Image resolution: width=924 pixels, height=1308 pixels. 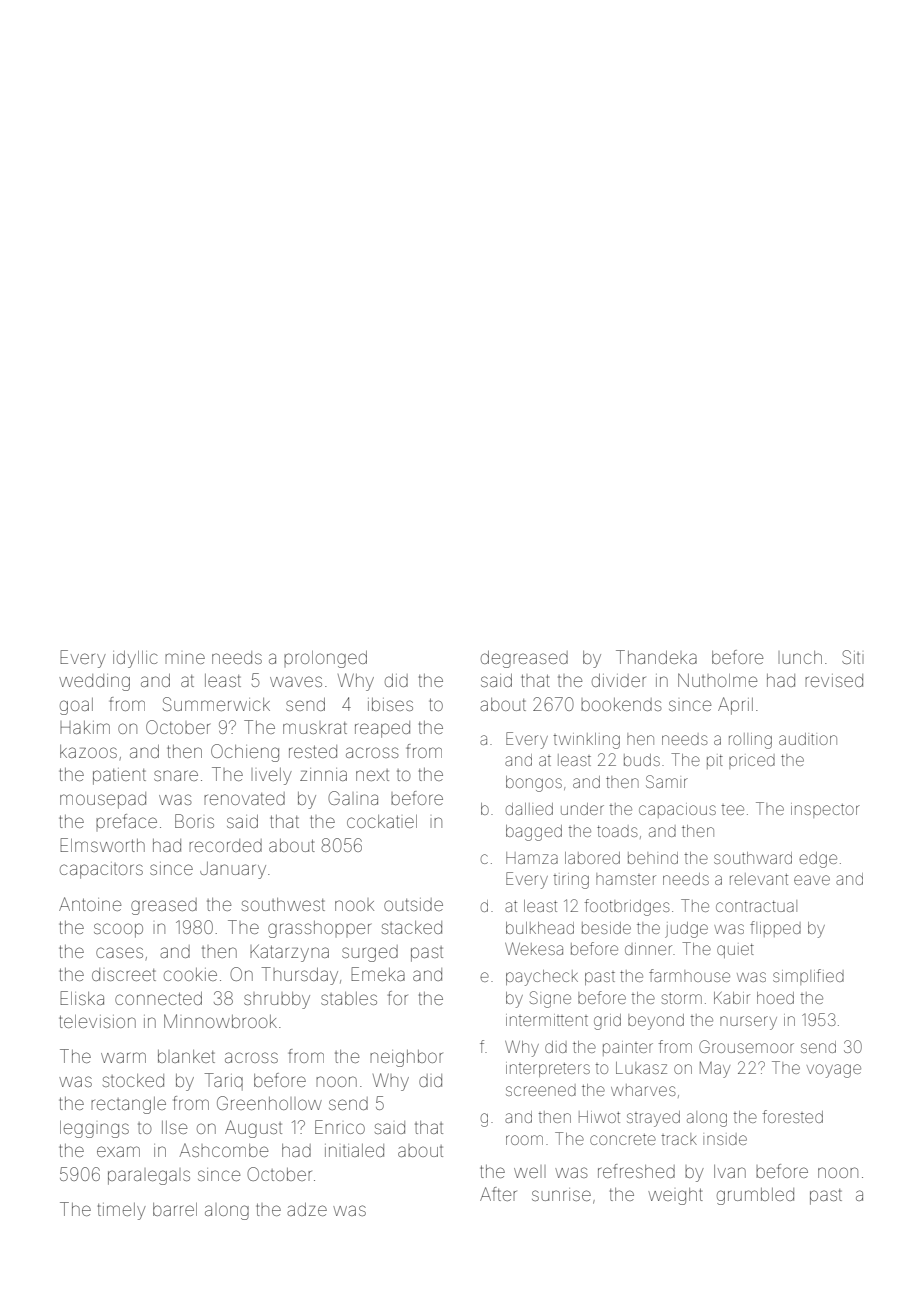 I want to click on Katarzyna, so click(x=289, y=953).
